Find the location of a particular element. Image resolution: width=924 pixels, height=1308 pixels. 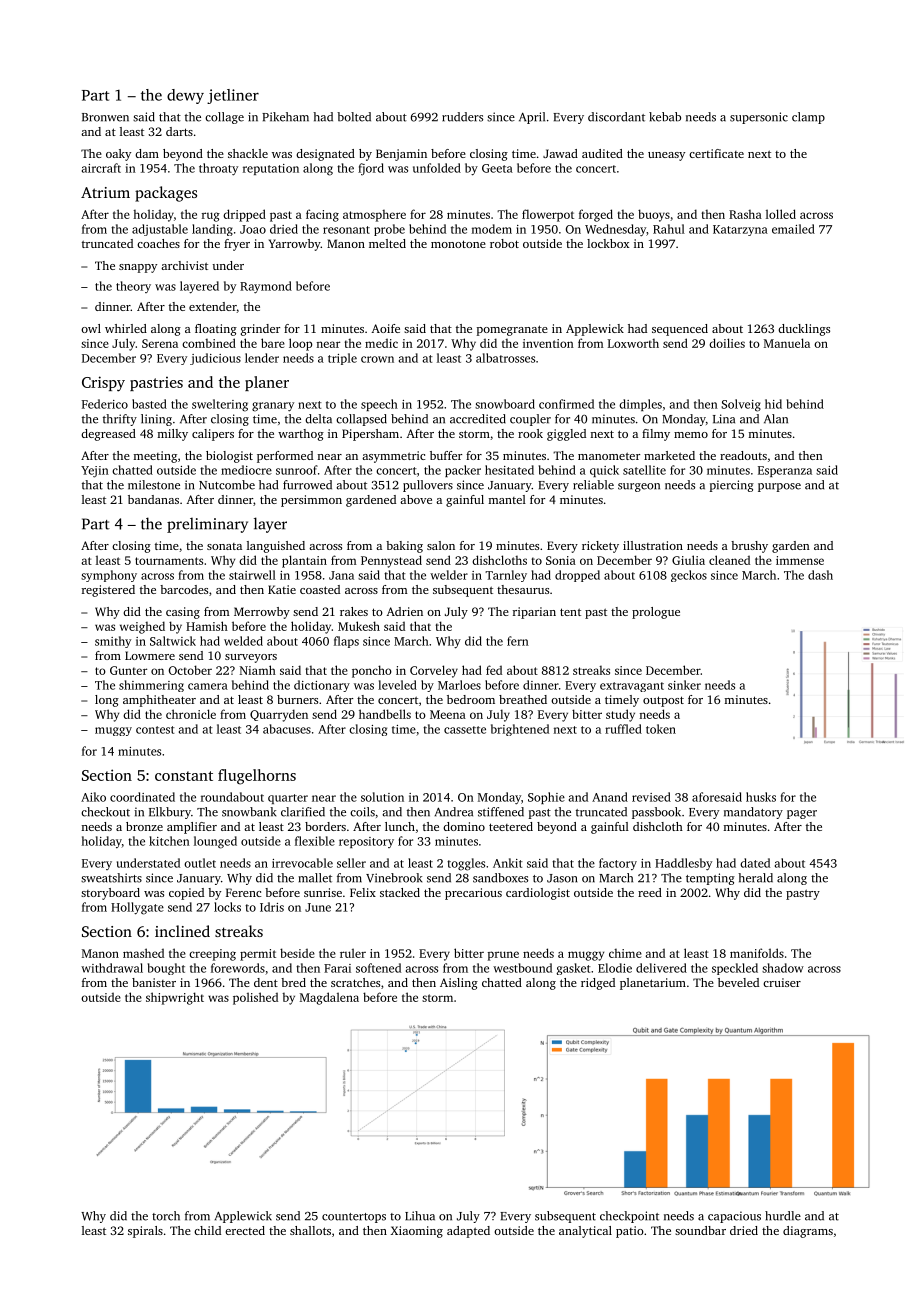

sinker is located at coordinates (684, 685).
